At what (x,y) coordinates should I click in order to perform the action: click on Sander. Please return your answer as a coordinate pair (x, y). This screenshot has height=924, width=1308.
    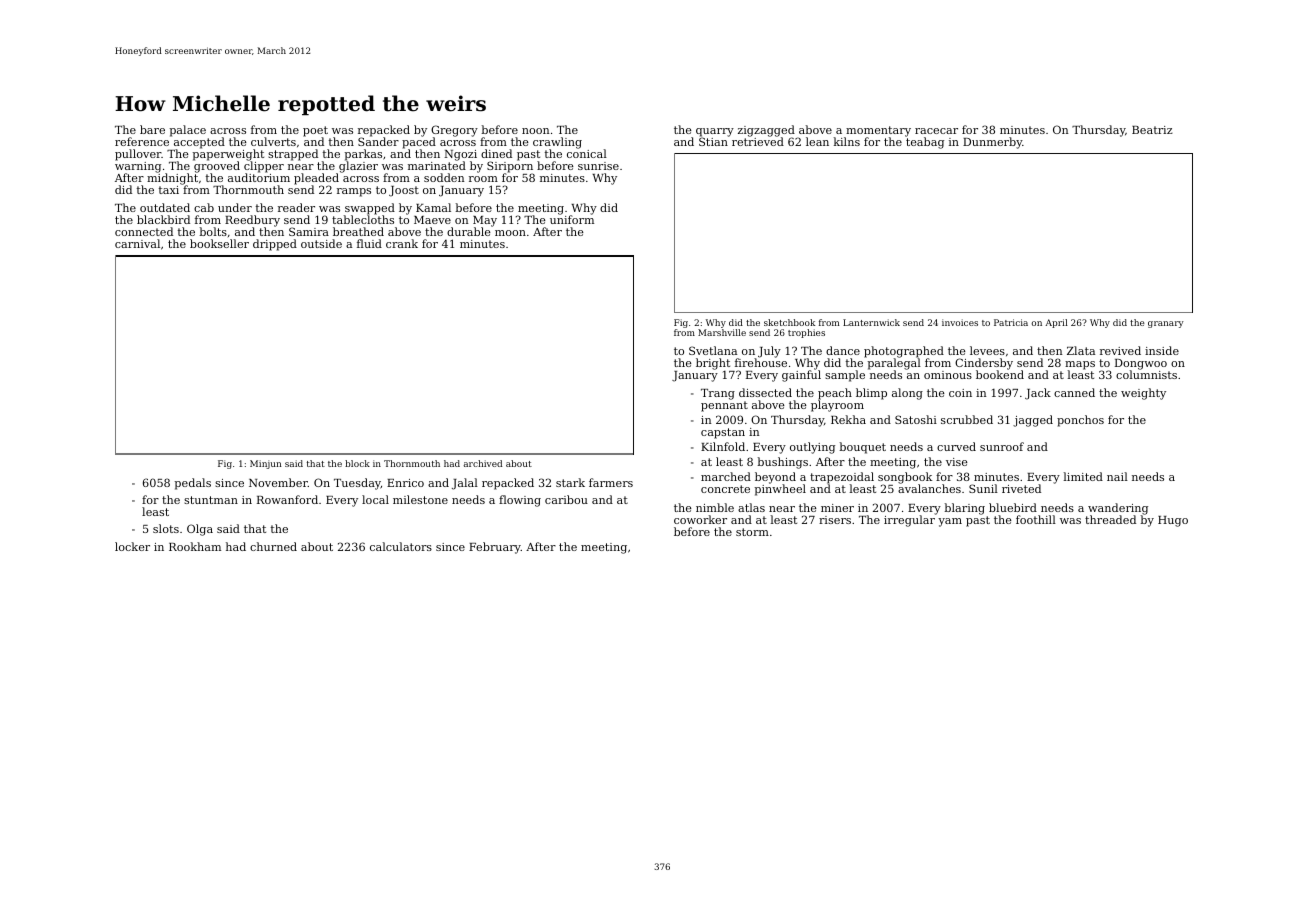
    Looking at the image, I should click on (378, 141).
